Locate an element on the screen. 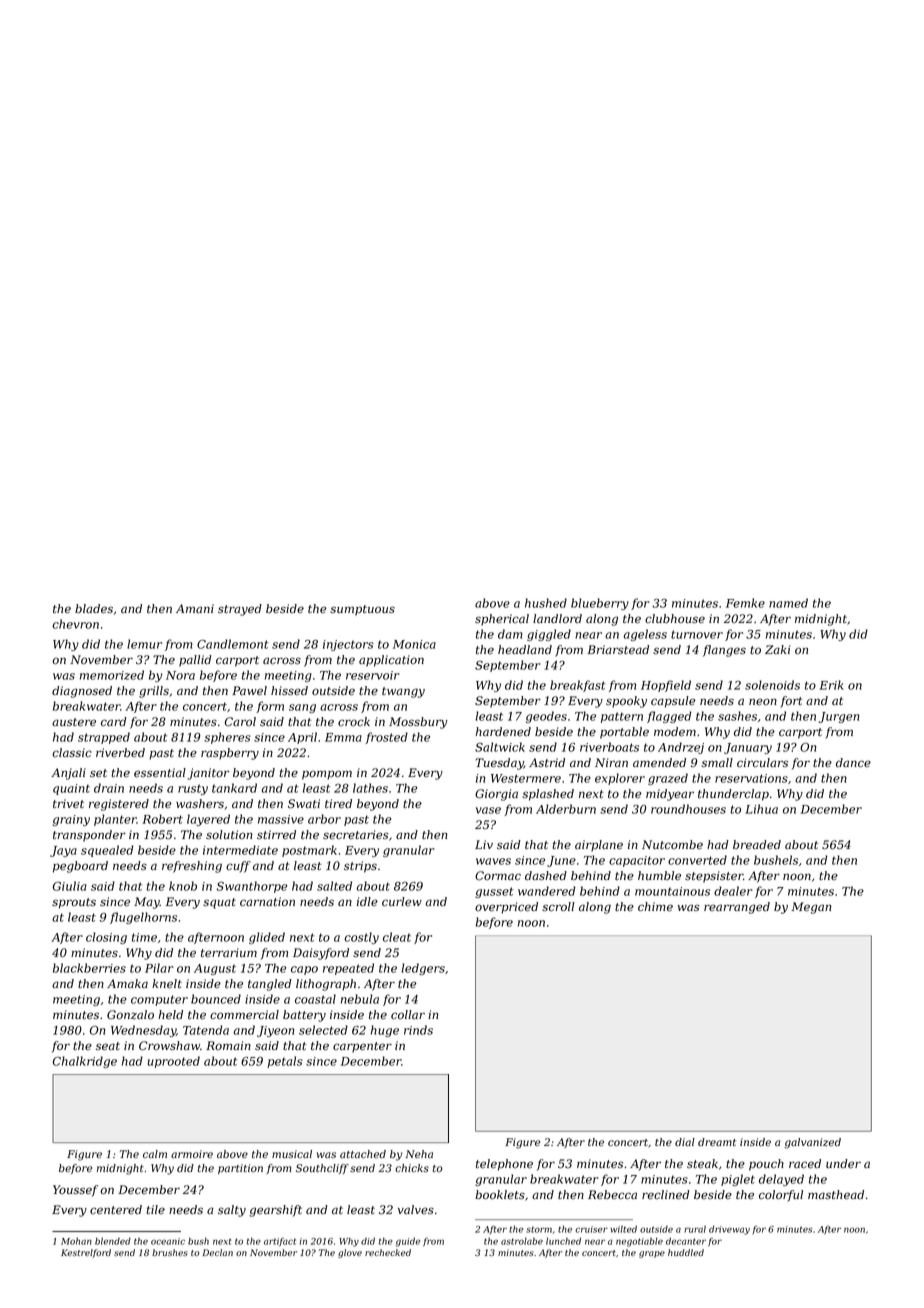 The image size is (924, 1308). glided is located at coordinates (267, 938).
